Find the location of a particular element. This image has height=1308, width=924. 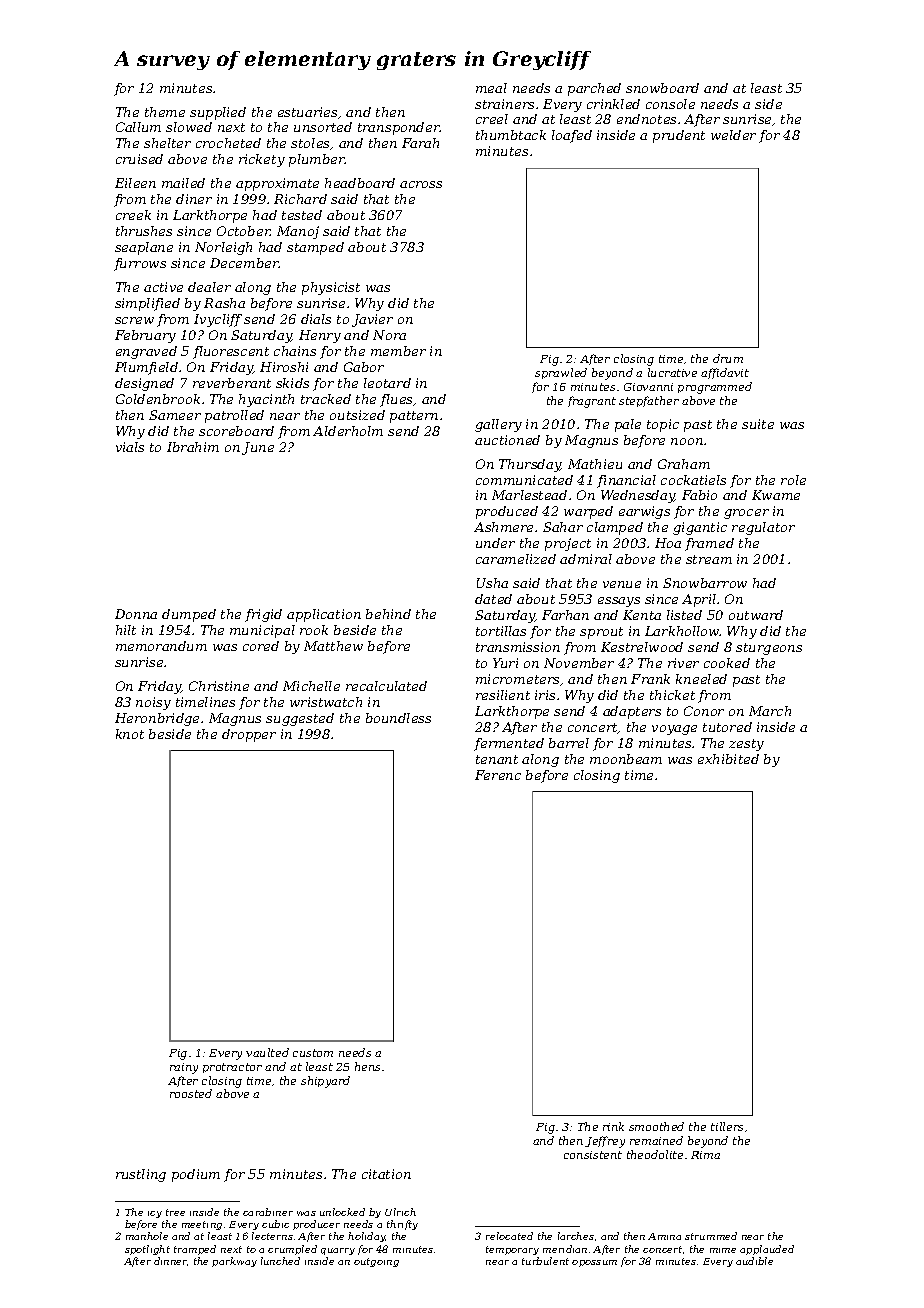

Hoa is located at coordinates (668, 543).
